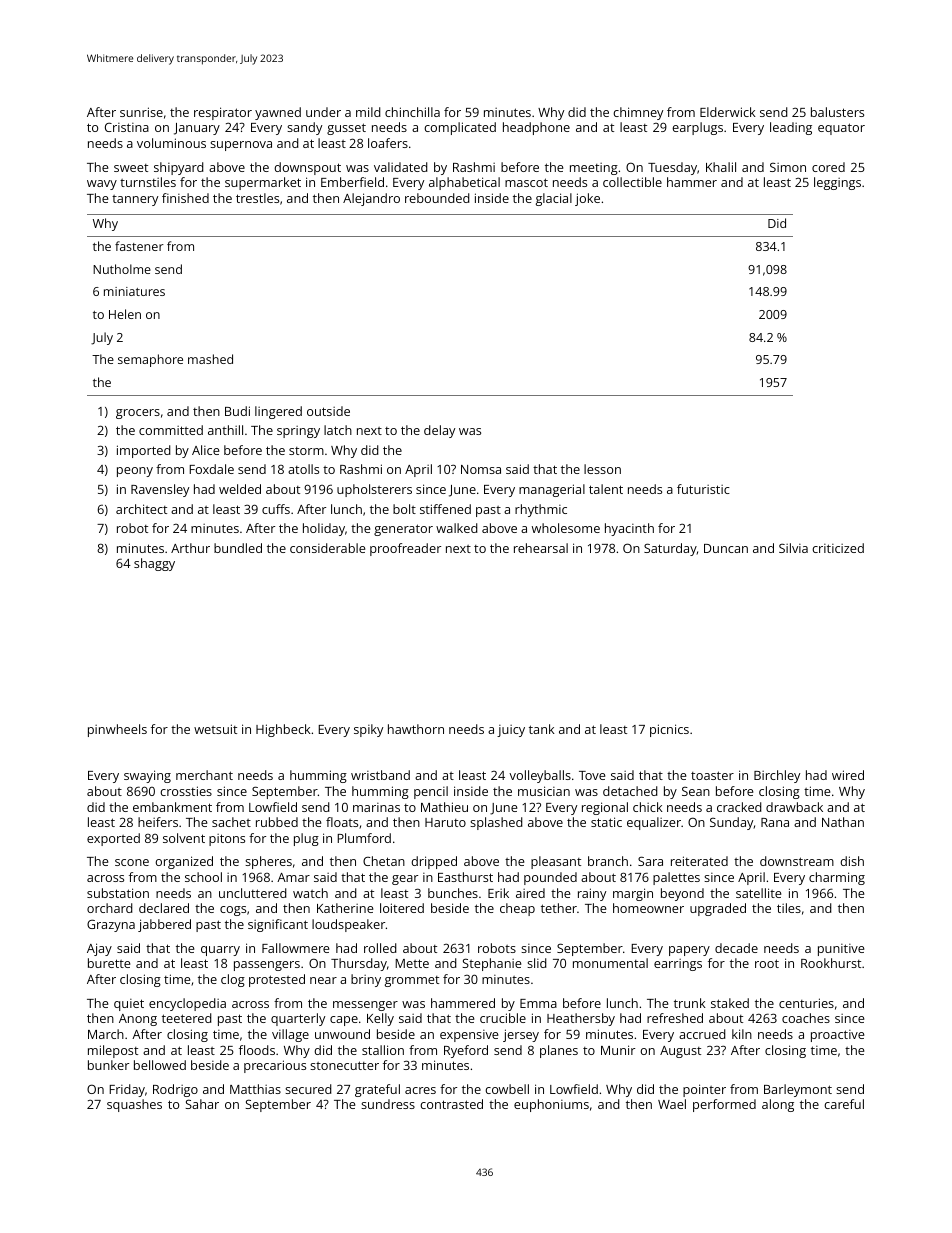  Describe the element at coordinates (669, 730) in the screenshot. I see `picnics` at that location.
